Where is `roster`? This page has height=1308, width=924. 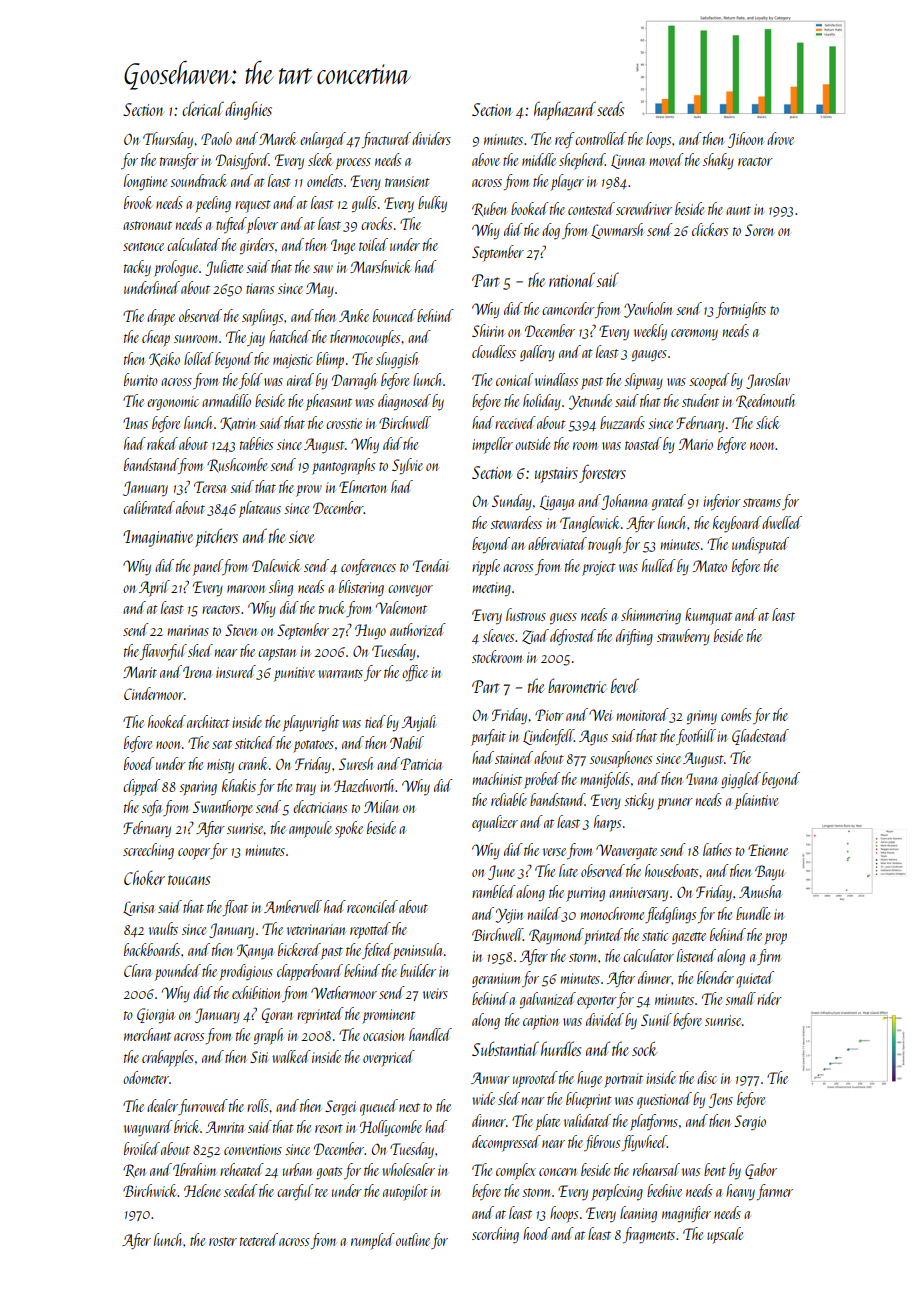
roster is located at coordinates (223, 1241).
